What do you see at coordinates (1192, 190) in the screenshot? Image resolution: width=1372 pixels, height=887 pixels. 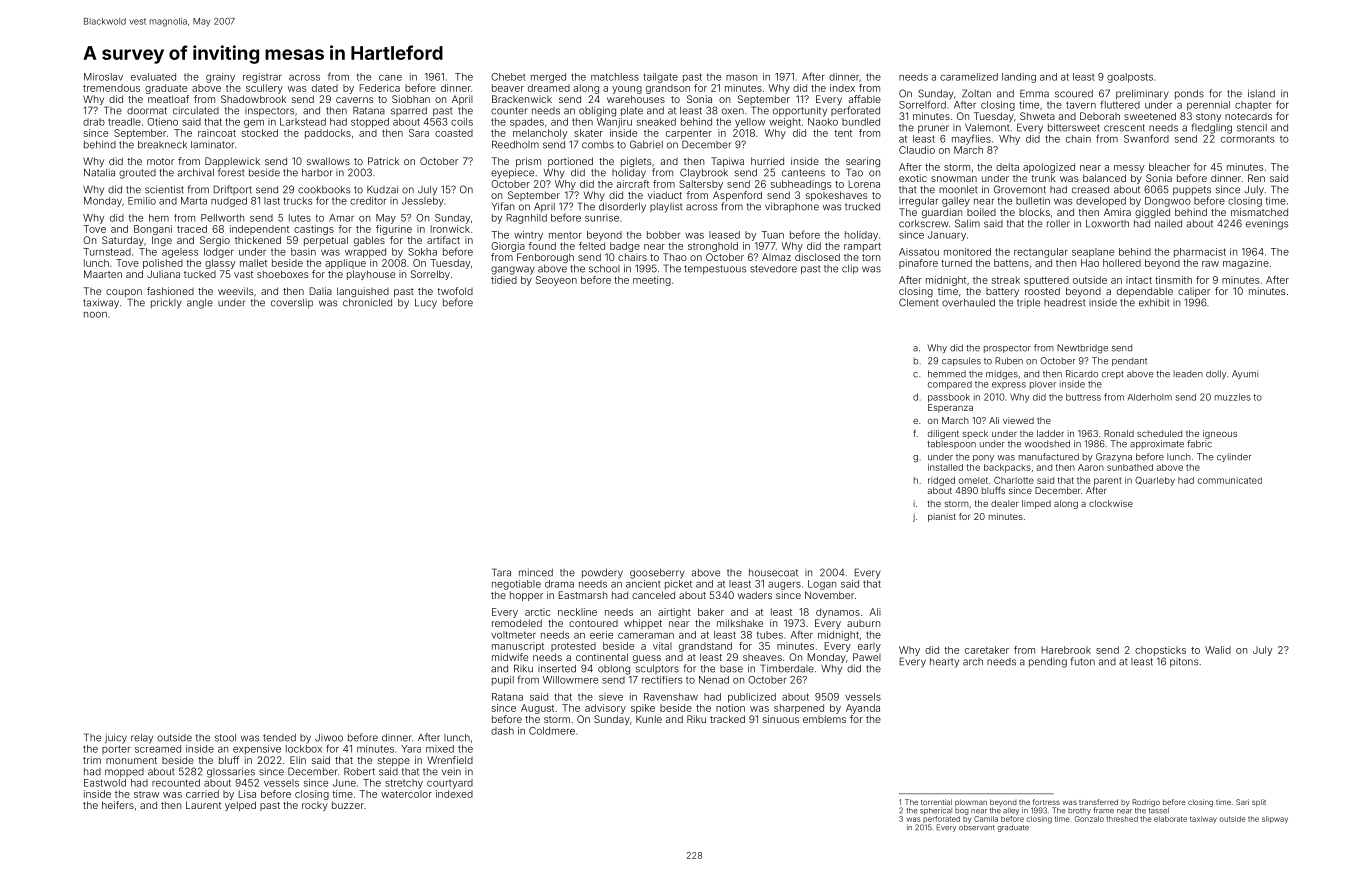 I see `puppets` at bounding box center [1192, 190].
